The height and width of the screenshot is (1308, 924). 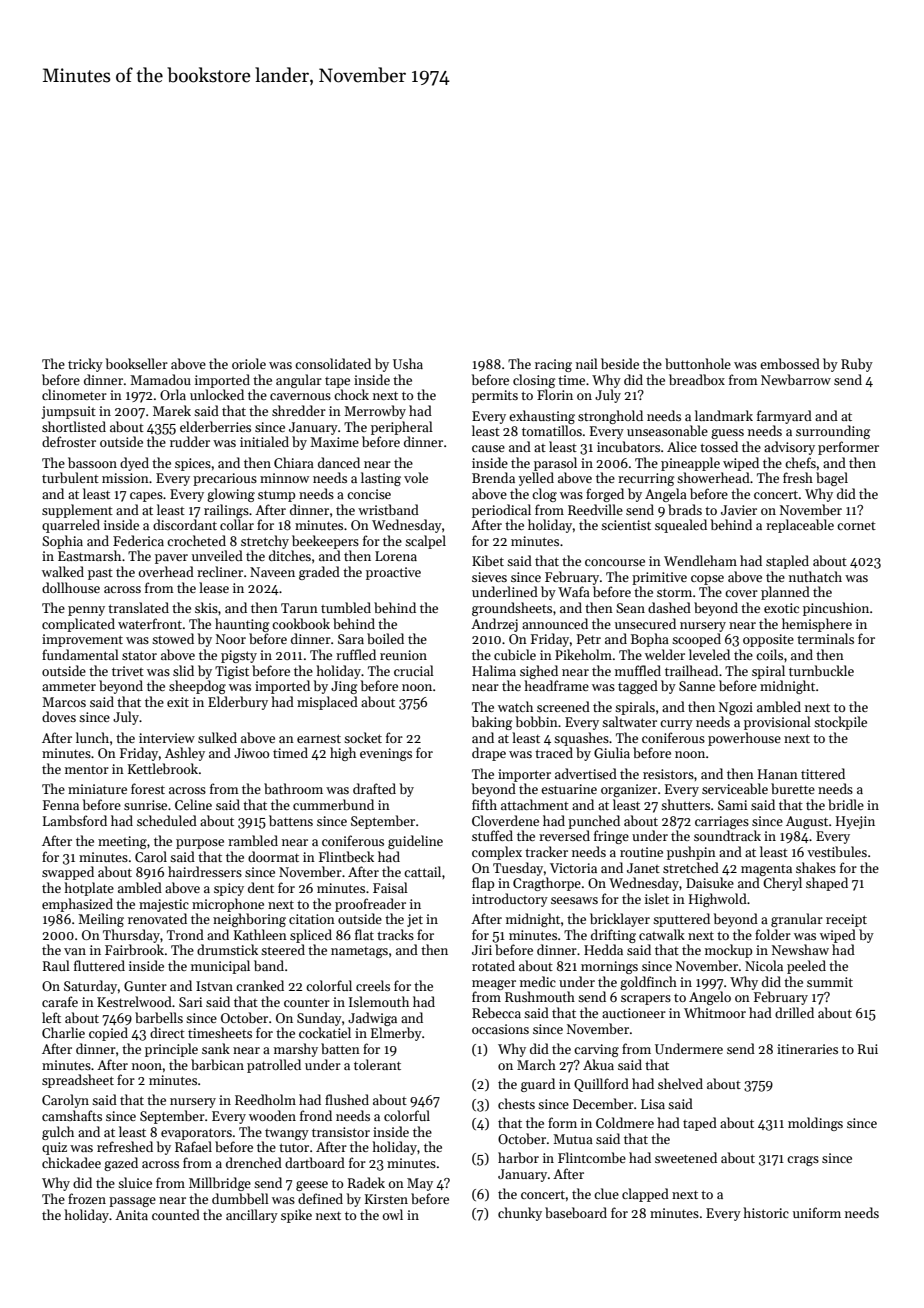 What do you see at coordinates (374, 788) in the screenshot?
I see `drafted` at bounding box center [374, 788].
